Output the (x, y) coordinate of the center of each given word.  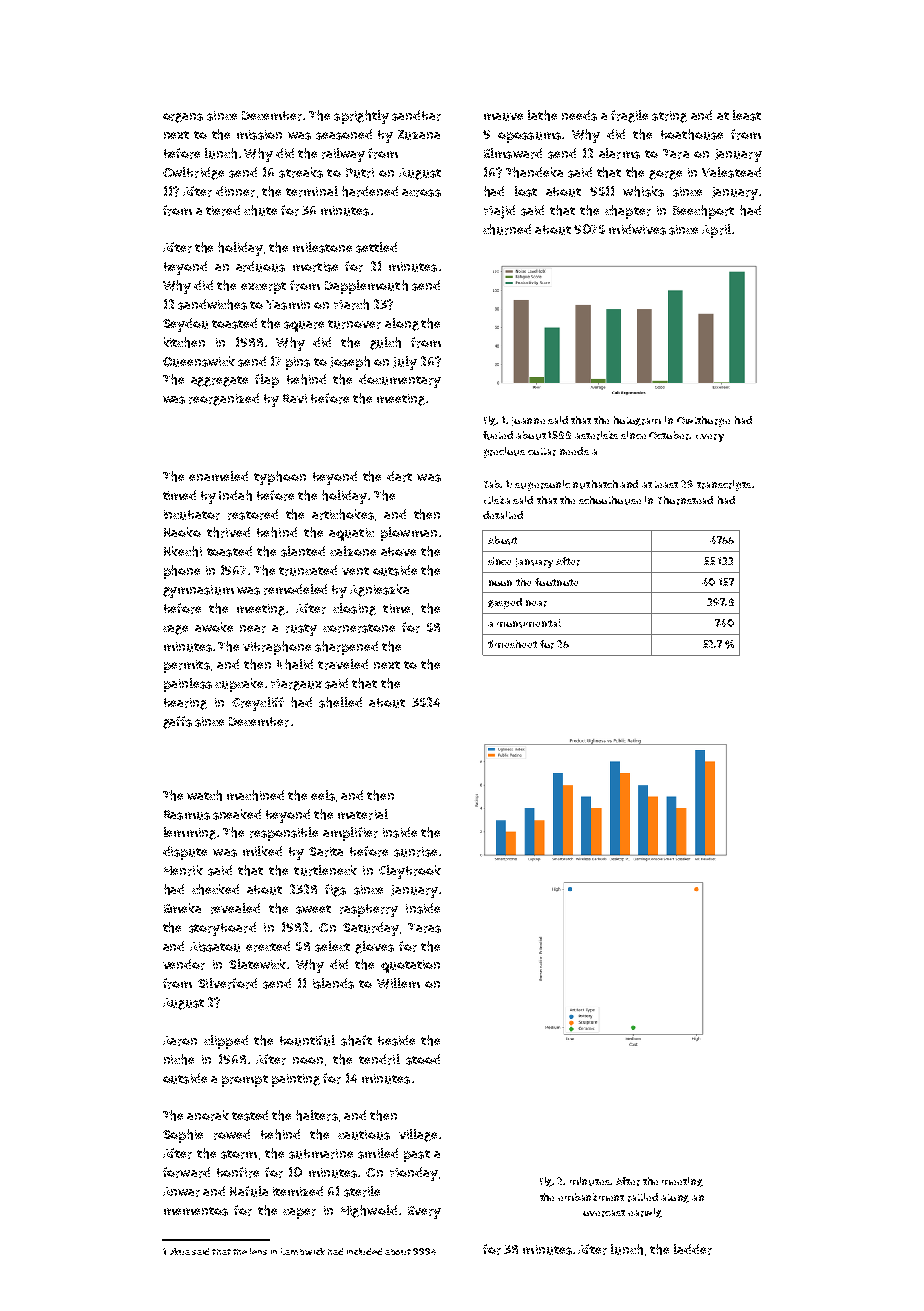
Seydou (185, 325)
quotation (410, 966)
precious (504, 452)
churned (507, 229)
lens (258, 1251)
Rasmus (187, 815)
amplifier (350, 834)
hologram (637, 421)
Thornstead (685, 500)
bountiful (307, 1040)
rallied (643, 1197)
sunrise (415, 852)
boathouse (692, 134)
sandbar (416, 115)
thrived (228, 532)
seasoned (344, 134)
